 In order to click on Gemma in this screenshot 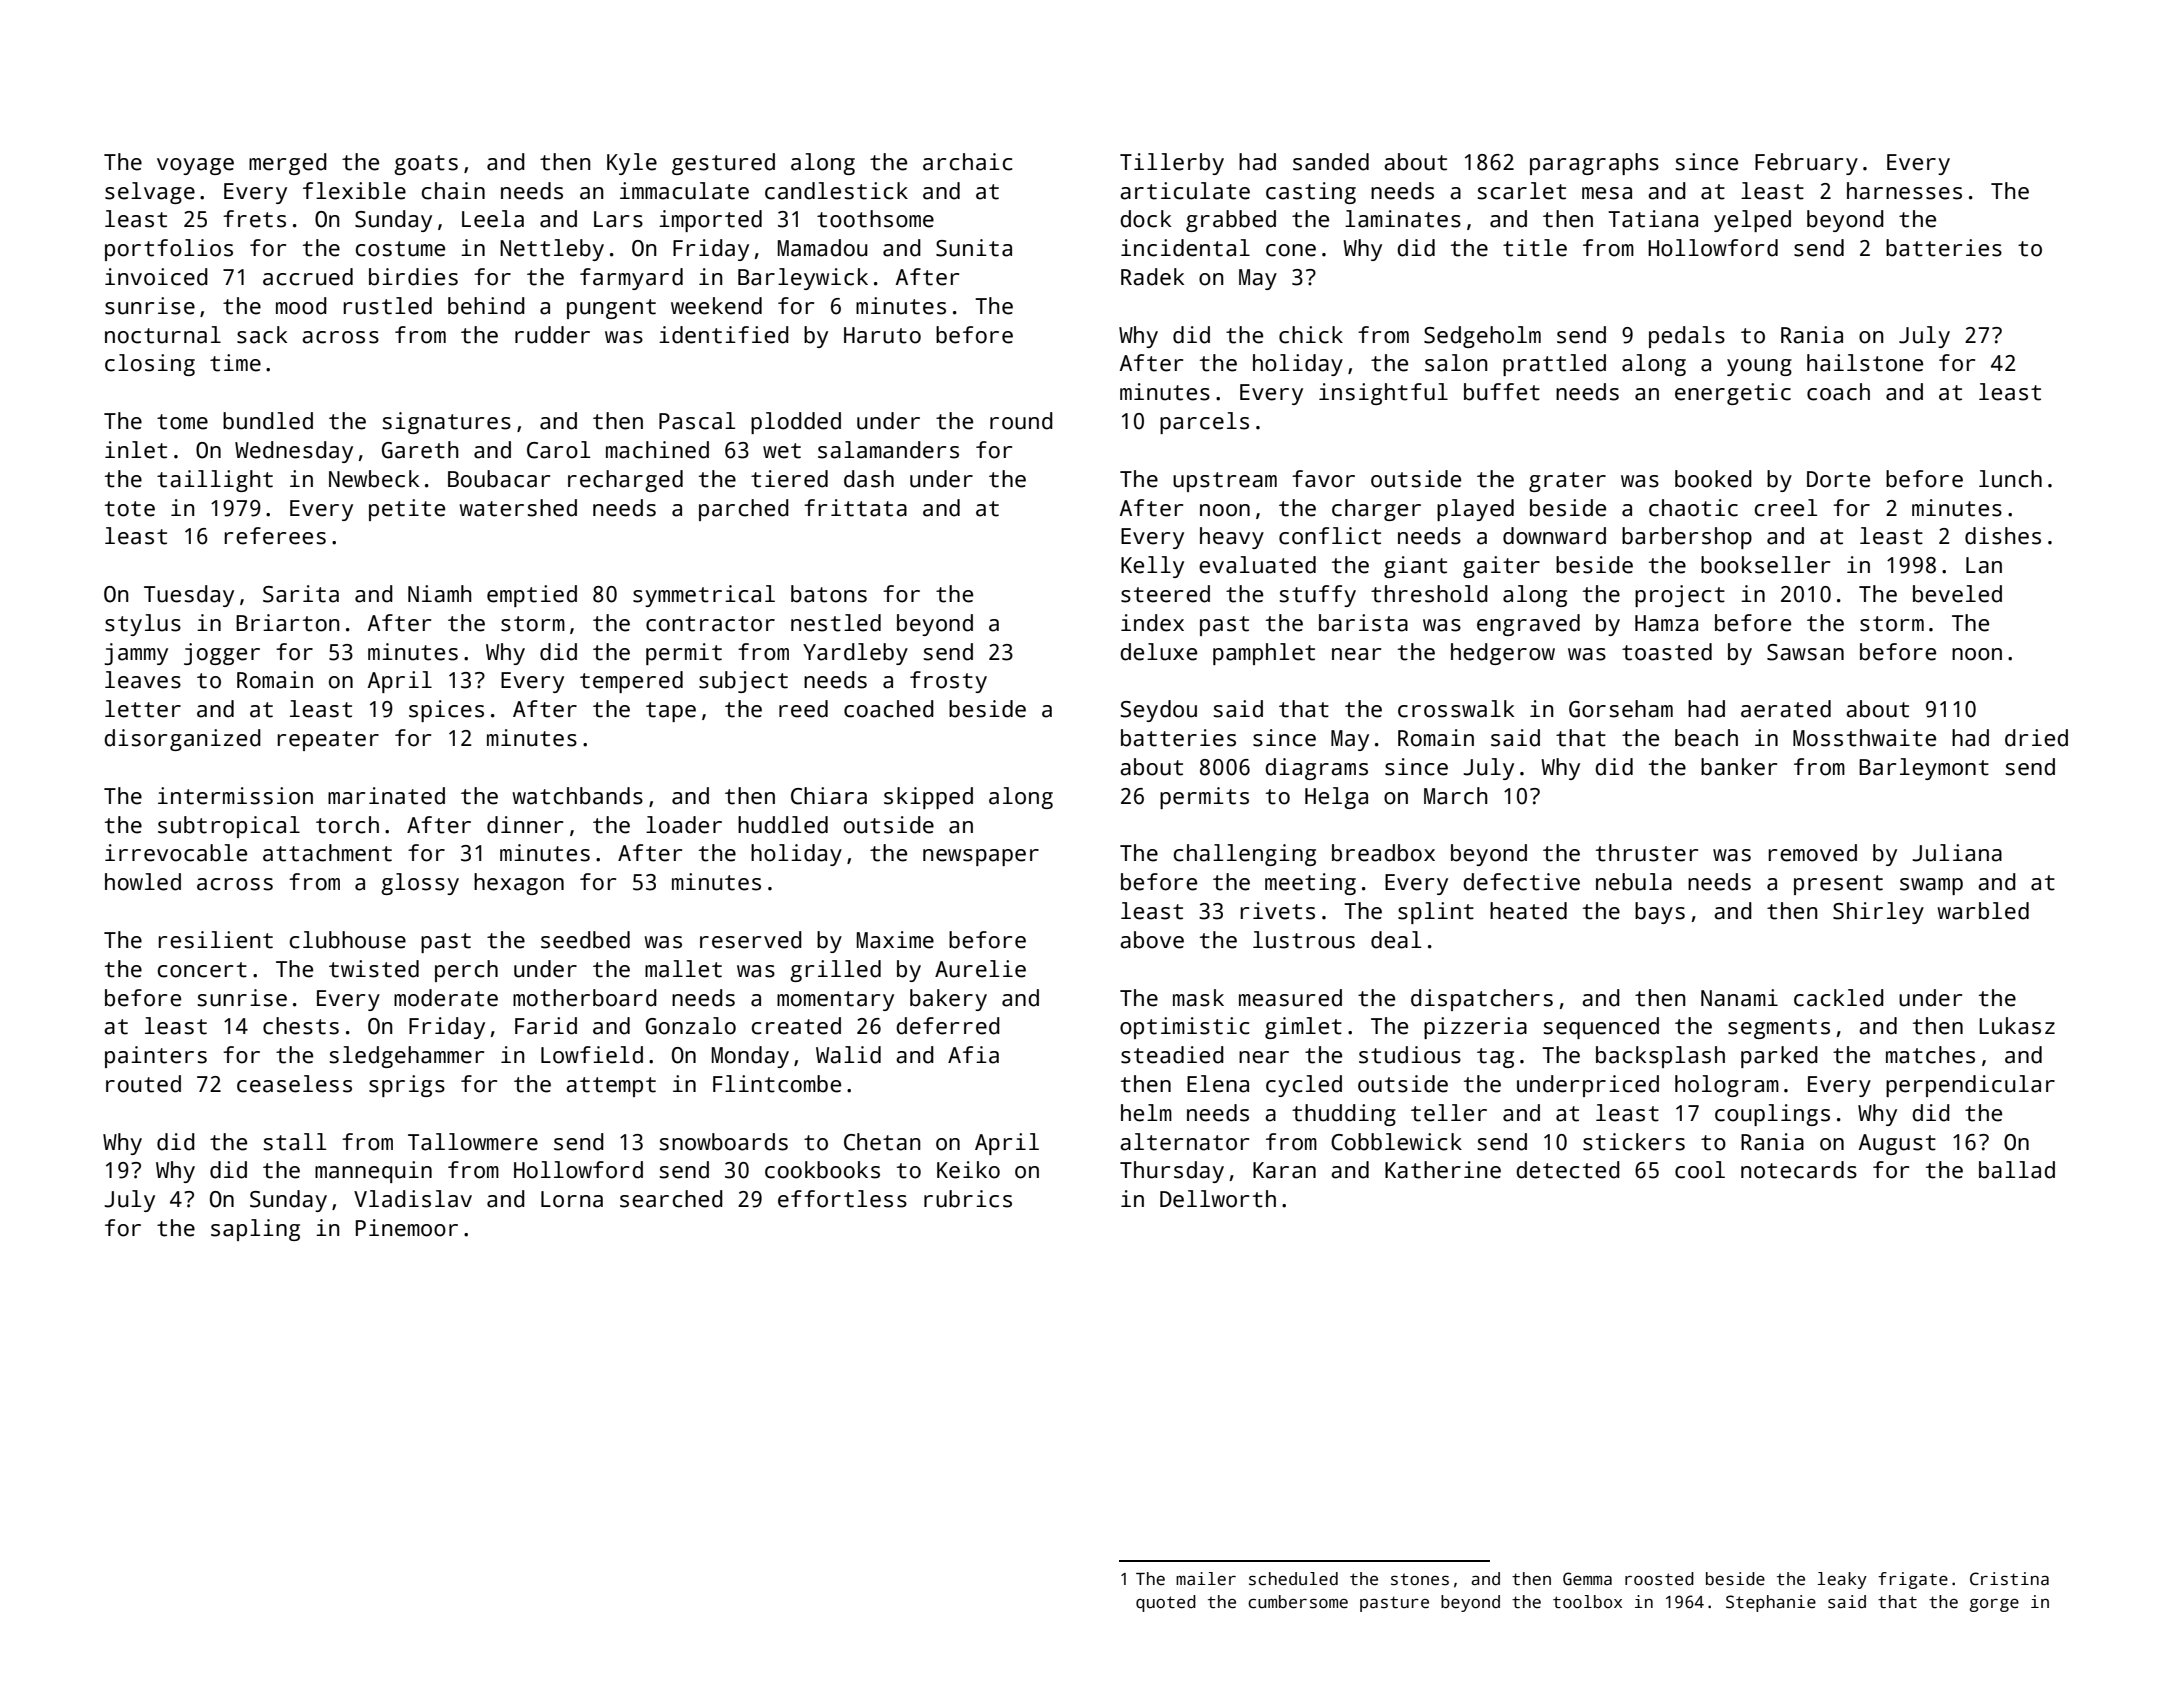, I will do `click(1587, 1579)`.
